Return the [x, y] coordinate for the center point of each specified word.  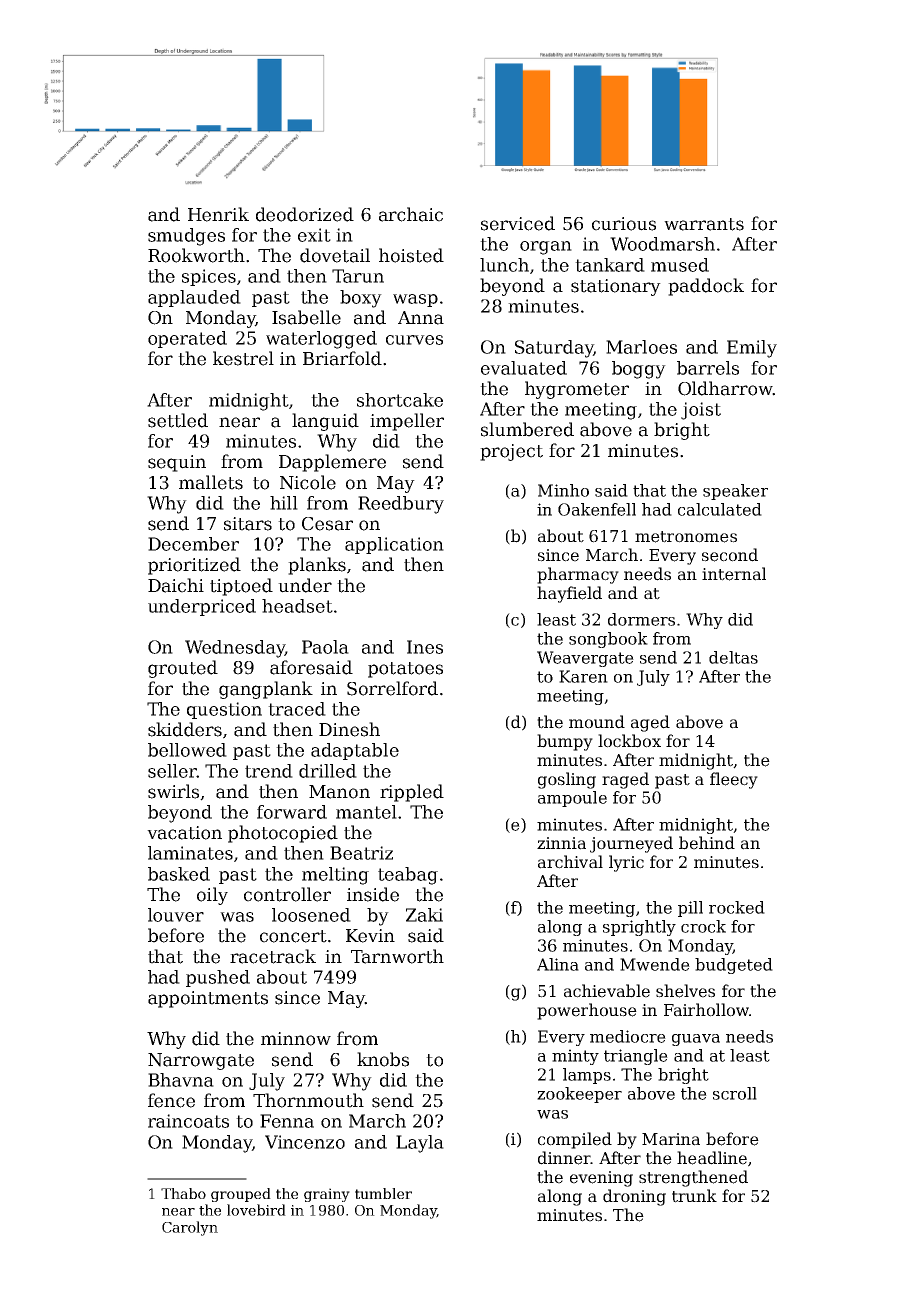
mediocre [628, 1036]
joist [701, 411]
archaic [411, 214]
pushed [218, 978]
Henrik [218, 214]
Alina [558, 964]
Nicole [308, 482]
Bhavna [181, 1080]
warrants [704, 224]
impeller [407, 422]
